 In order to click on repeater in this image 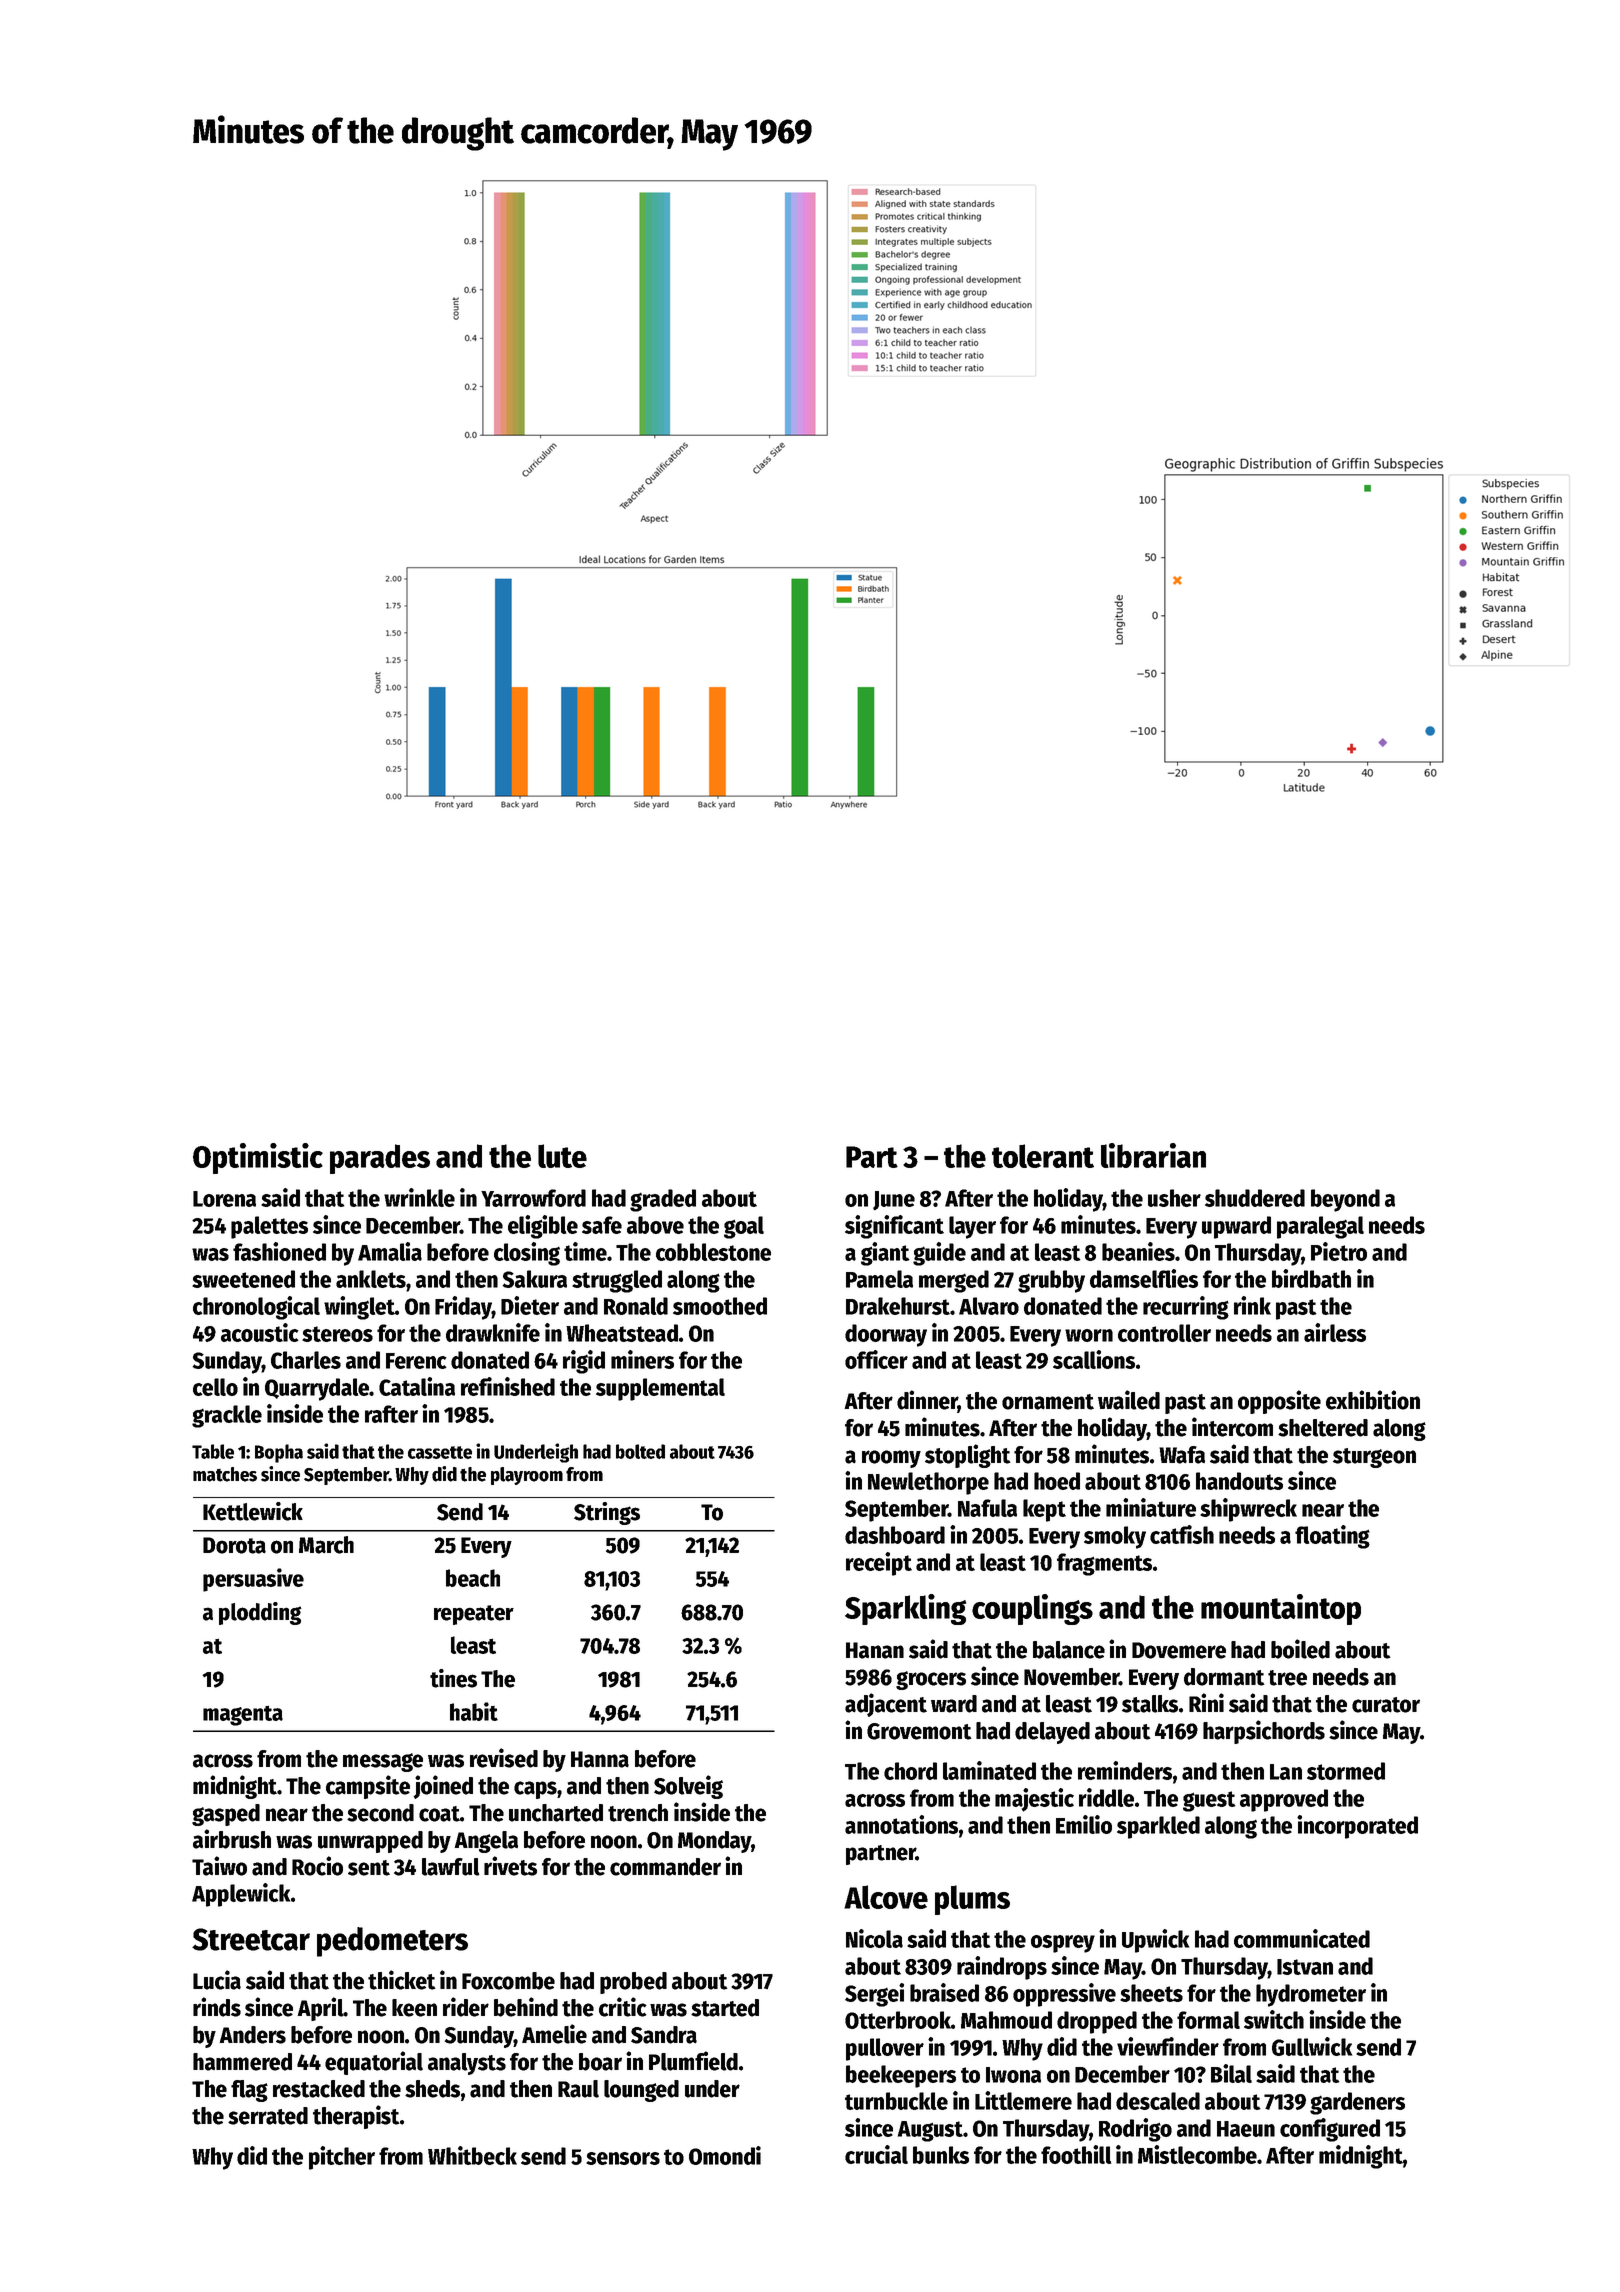, I will do `click(474, 1615)`.
